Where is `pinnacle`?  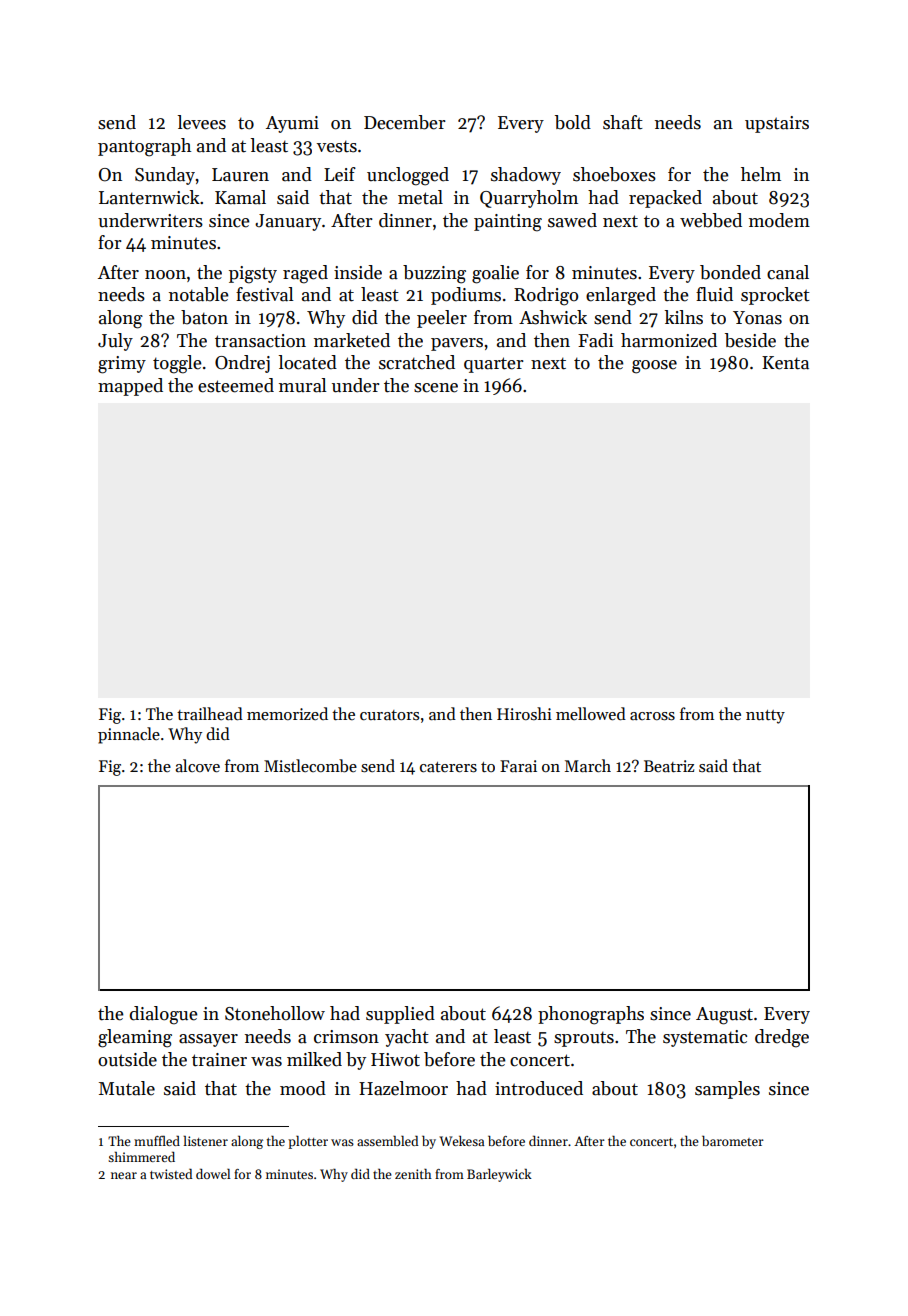
pinnacle is located at coordinates (129, 735).
